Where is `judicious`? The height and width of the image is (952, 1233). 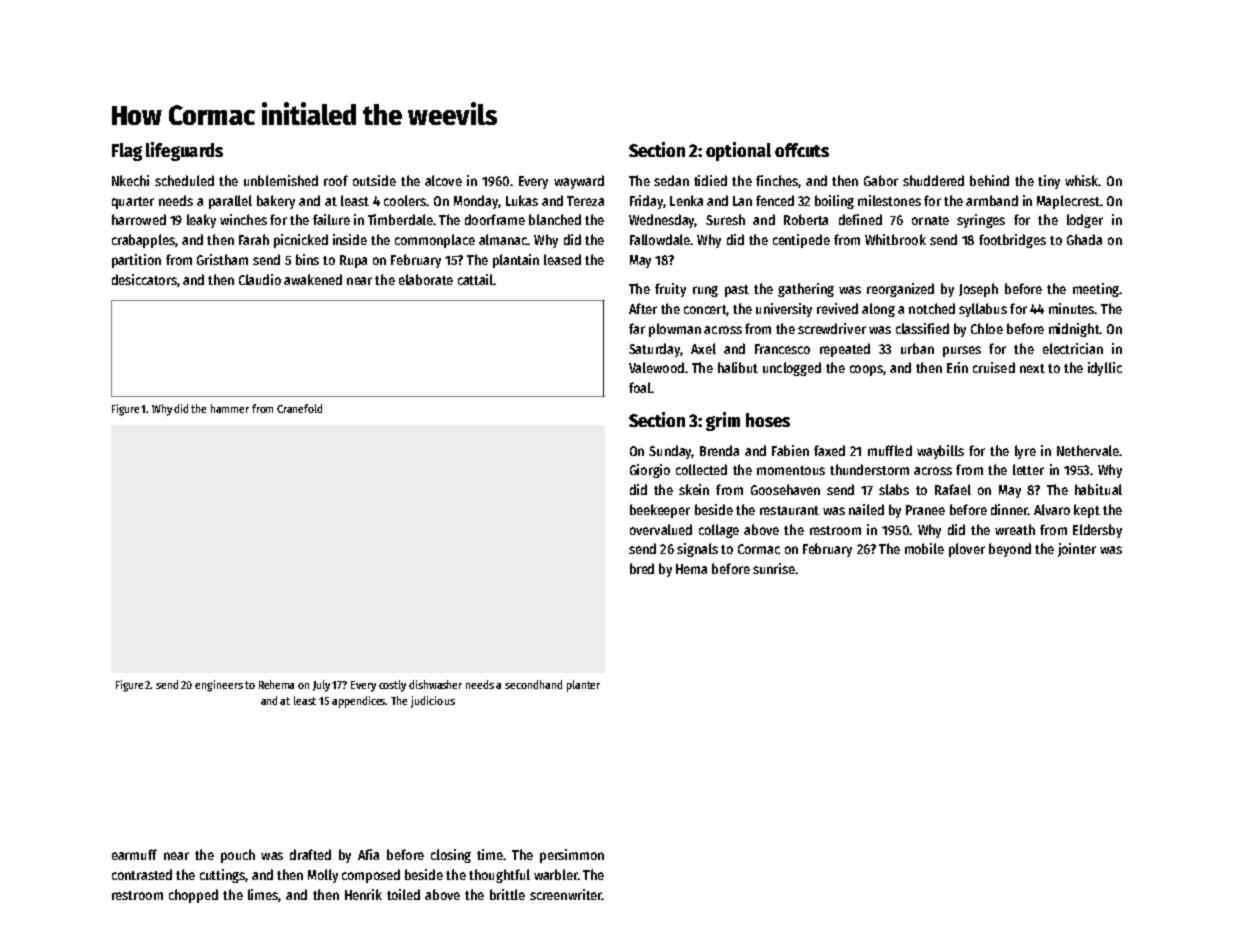 judicious is located at coordinates (433, 702).
